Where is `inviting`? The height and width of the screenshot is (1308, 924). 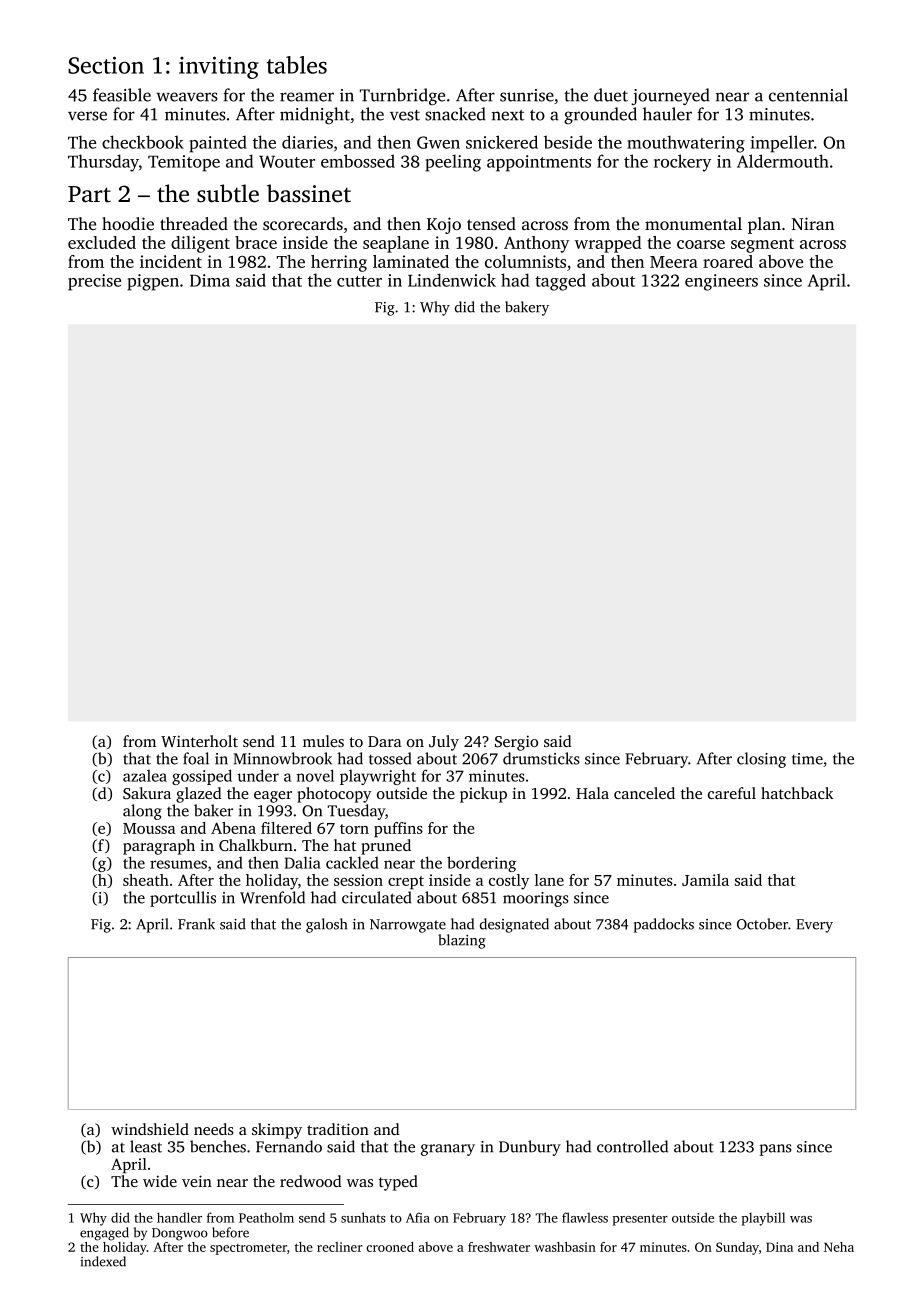 inviting is located at coordinates (219, 67).
